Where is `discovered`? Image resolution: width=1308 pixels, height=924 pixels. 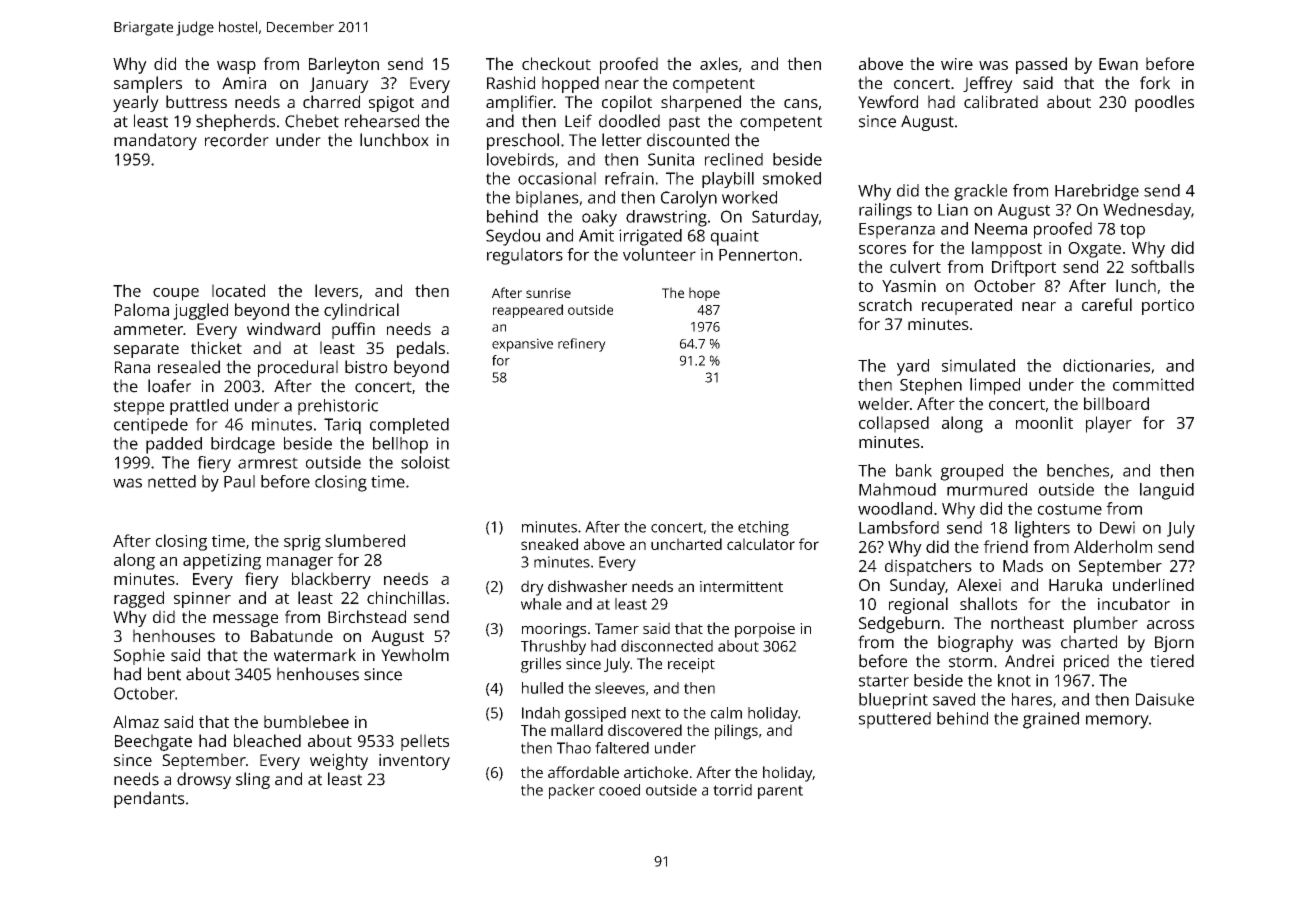 discovered is located at coordinates (645, 730).
